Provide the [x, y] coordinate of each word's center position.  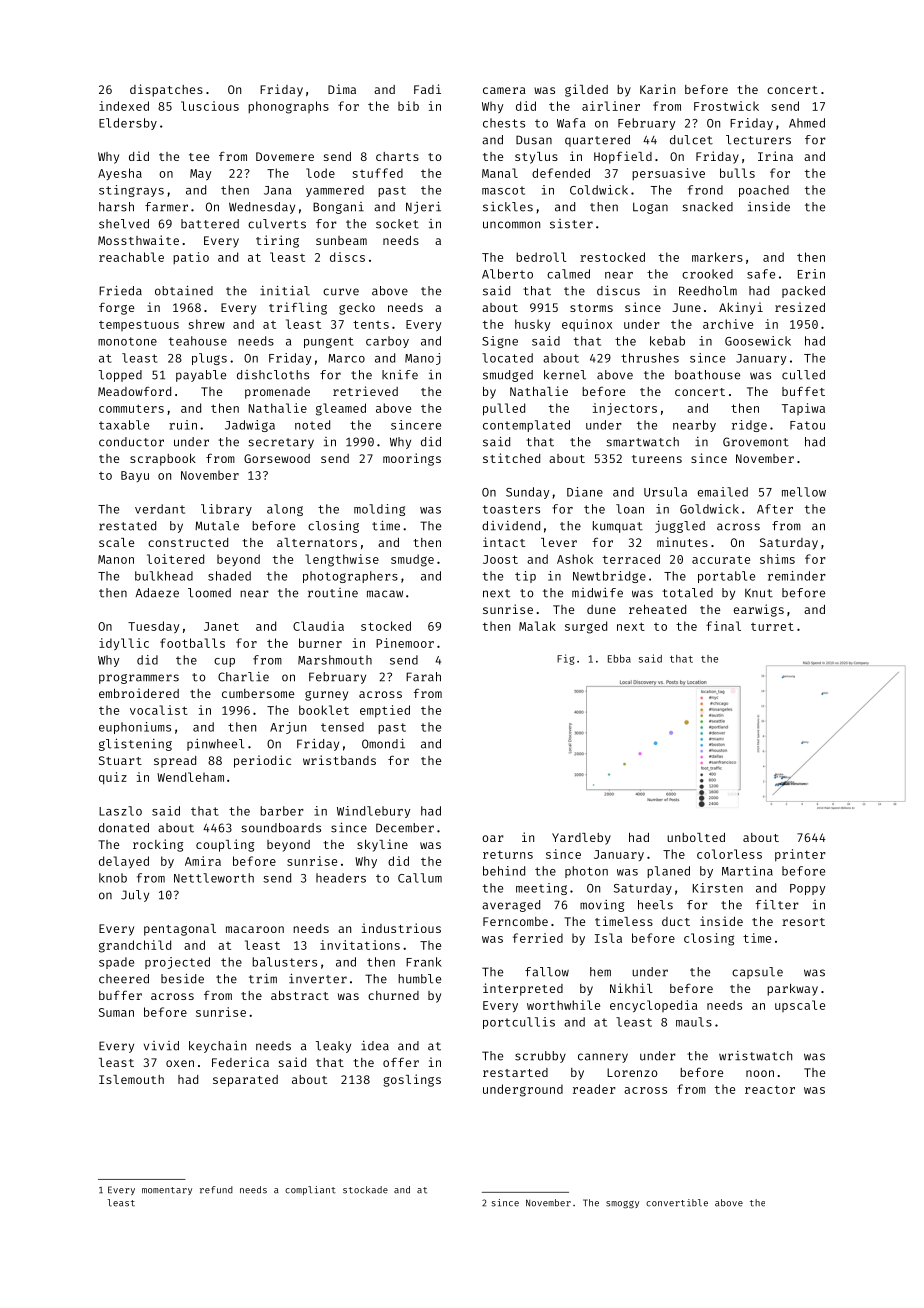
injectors [625, 409]
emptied [385, 711]
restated [127, 526]
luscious [210, 106]
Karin [657, 89]
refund [216, 1190]
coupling [225, 845]
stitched [511, 458]
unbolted [696, 837]
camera [504, 90]
